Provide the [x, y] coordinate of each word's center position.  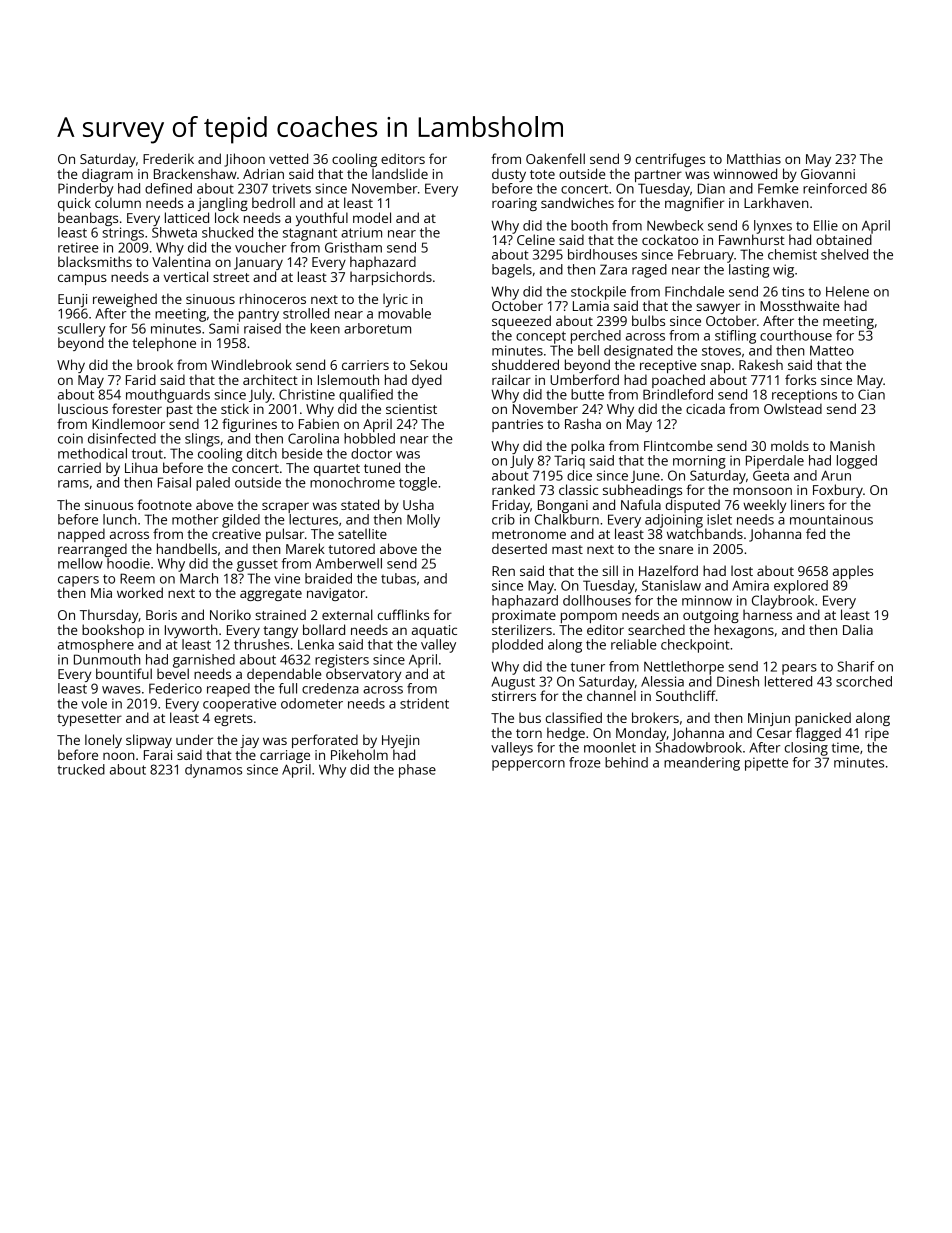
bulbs [648, 320]
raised [262, 328]
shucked [227, 232]
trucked [81, 769]
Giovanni [828, 174]
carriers [365, 365]
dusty [509, 175]
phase [417, 771]
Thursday [109, 616]
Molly [423, 521]
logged [857, 462]
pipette [766, 764]
